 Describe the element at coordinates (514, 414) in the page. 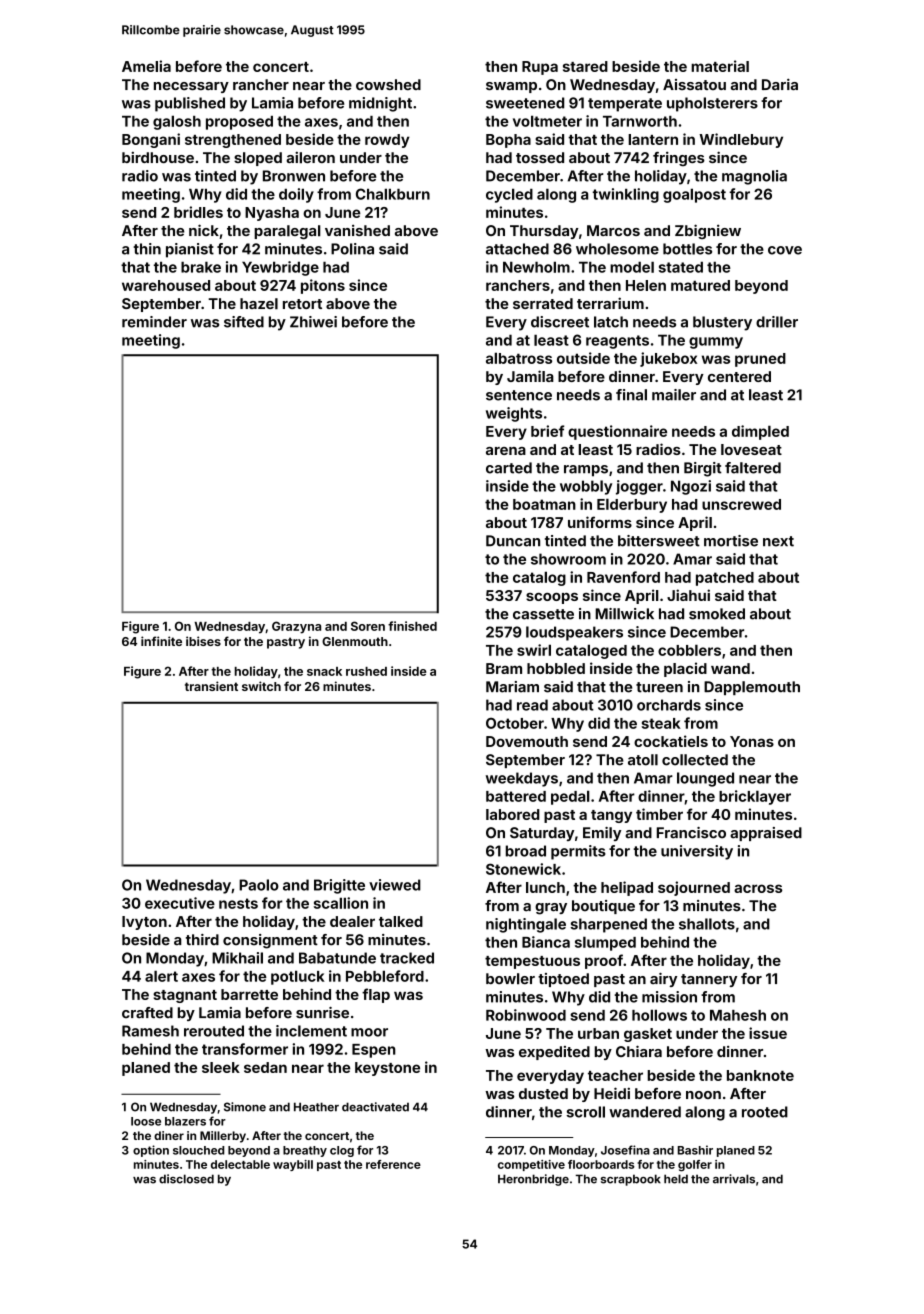

I see `weights` at that location.
